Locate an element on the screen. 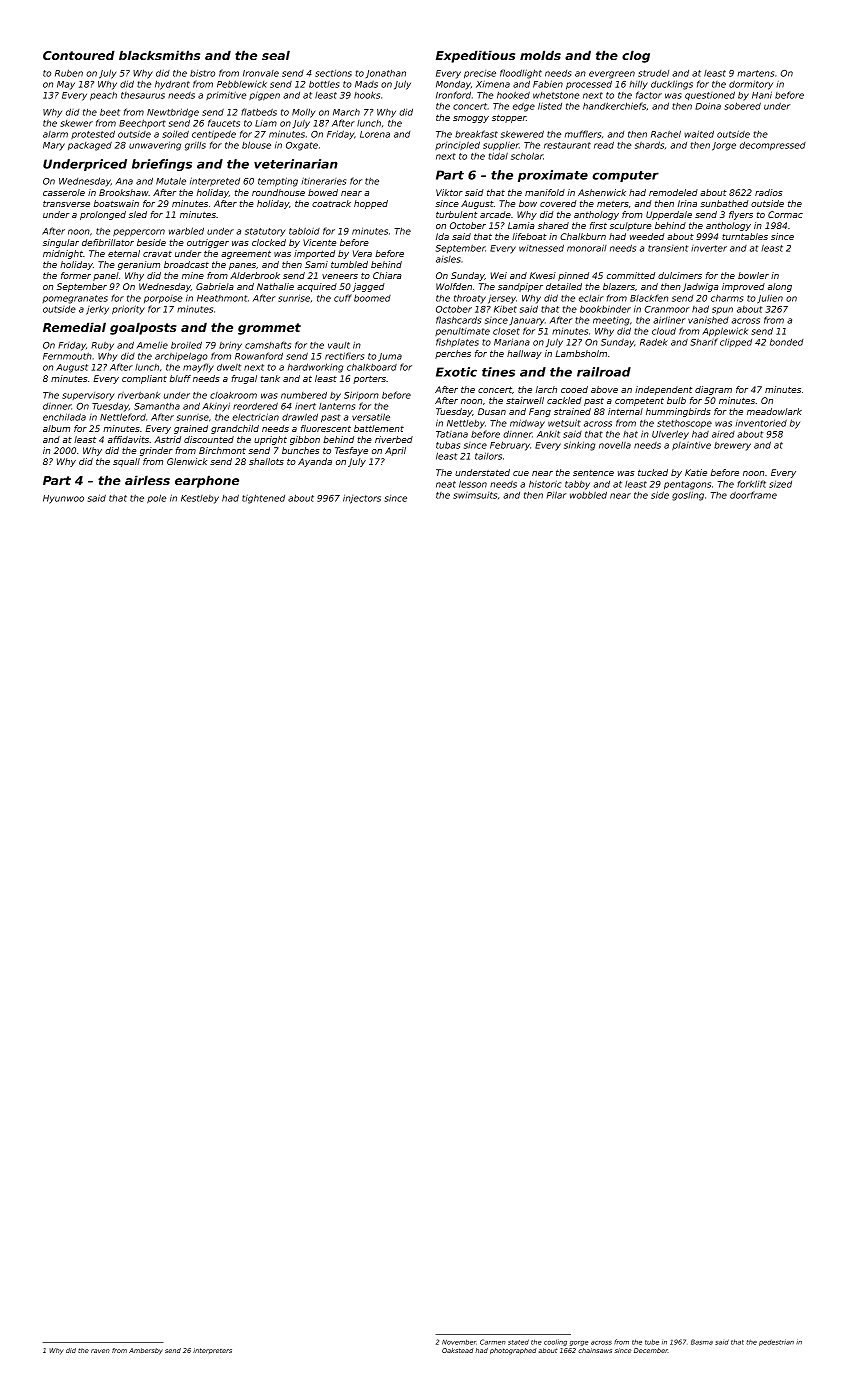 Image resolution: width=849 pixels, height=1400 pixels. radios is located at coordinates (768, 192).
